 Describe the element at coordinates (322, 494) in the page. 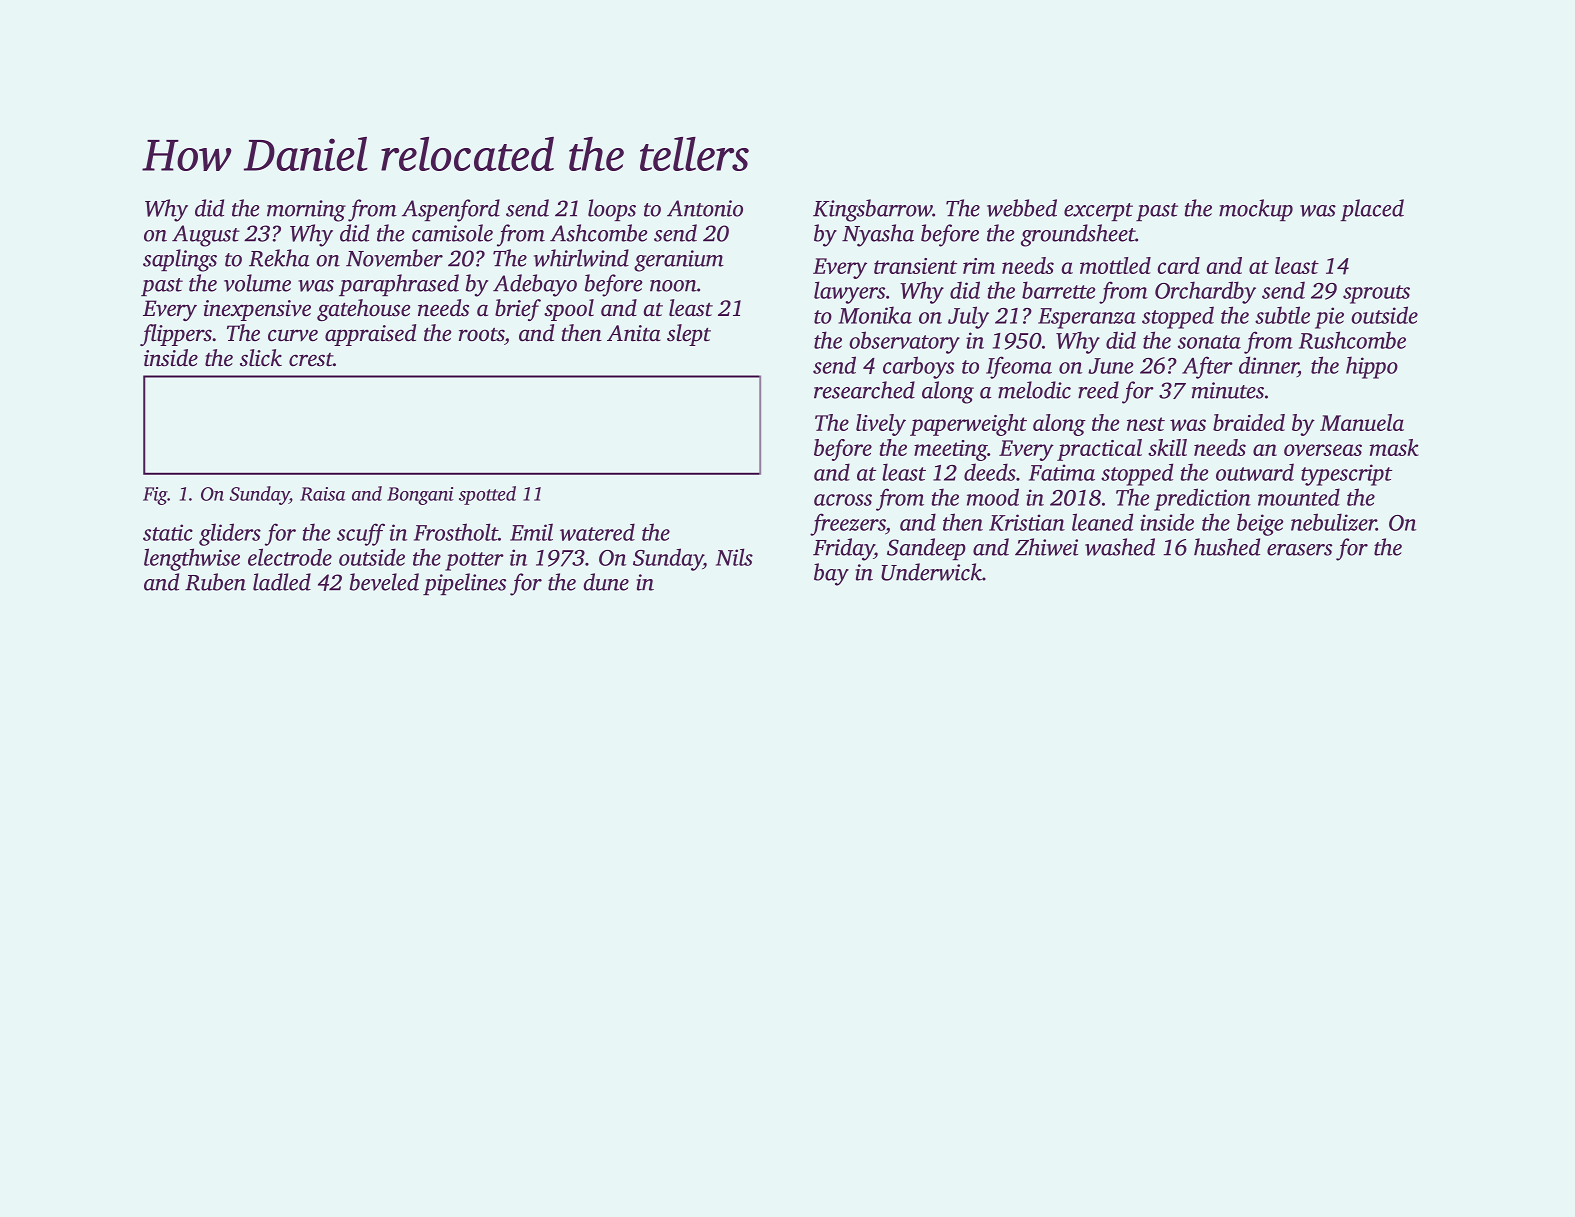

I see `Raisa` at that location.
